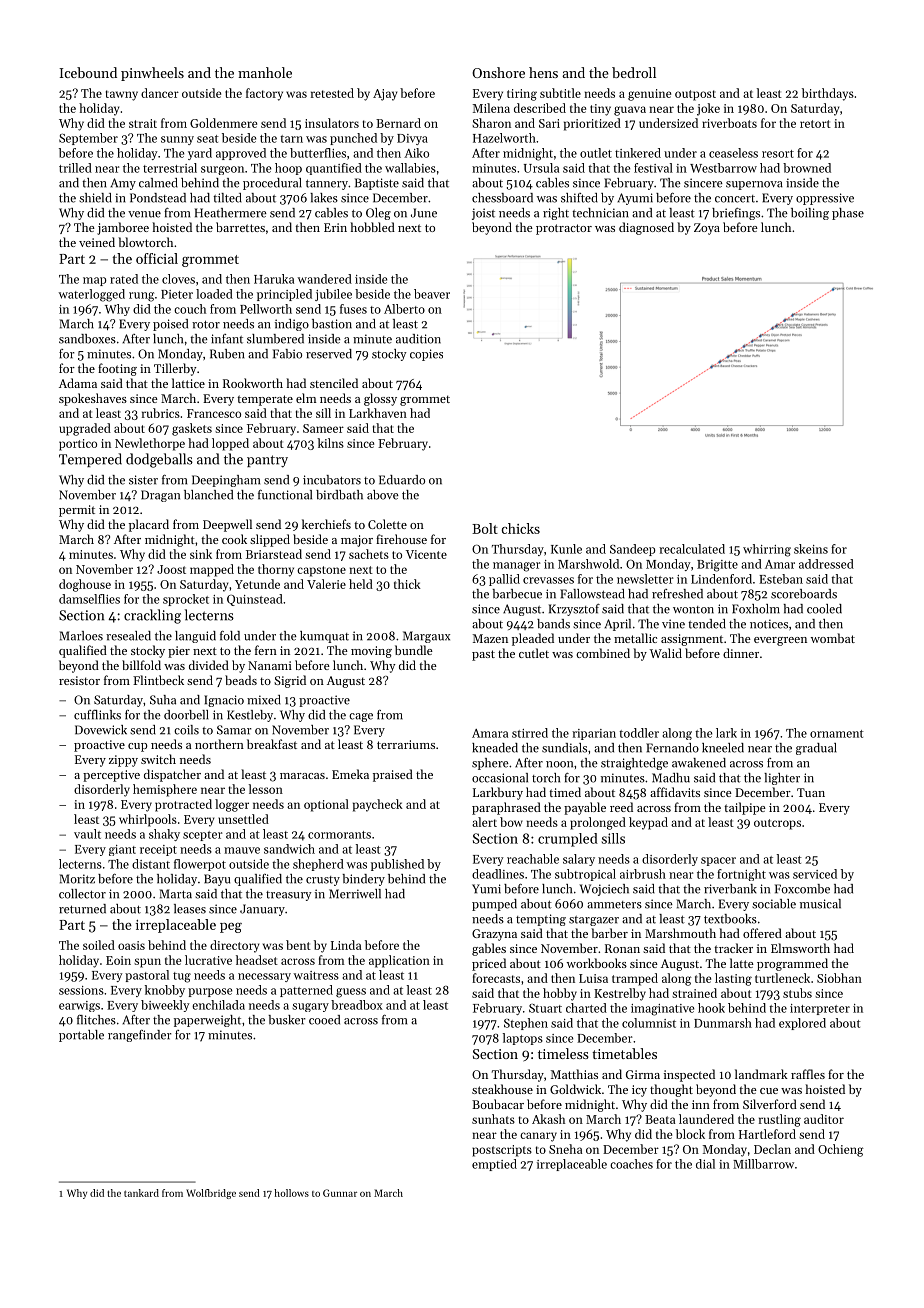 This screenshot has height=1308, width=924. Describe the element at coordinates (380, 399) in the screenshot. I see `glossy` at that location.
